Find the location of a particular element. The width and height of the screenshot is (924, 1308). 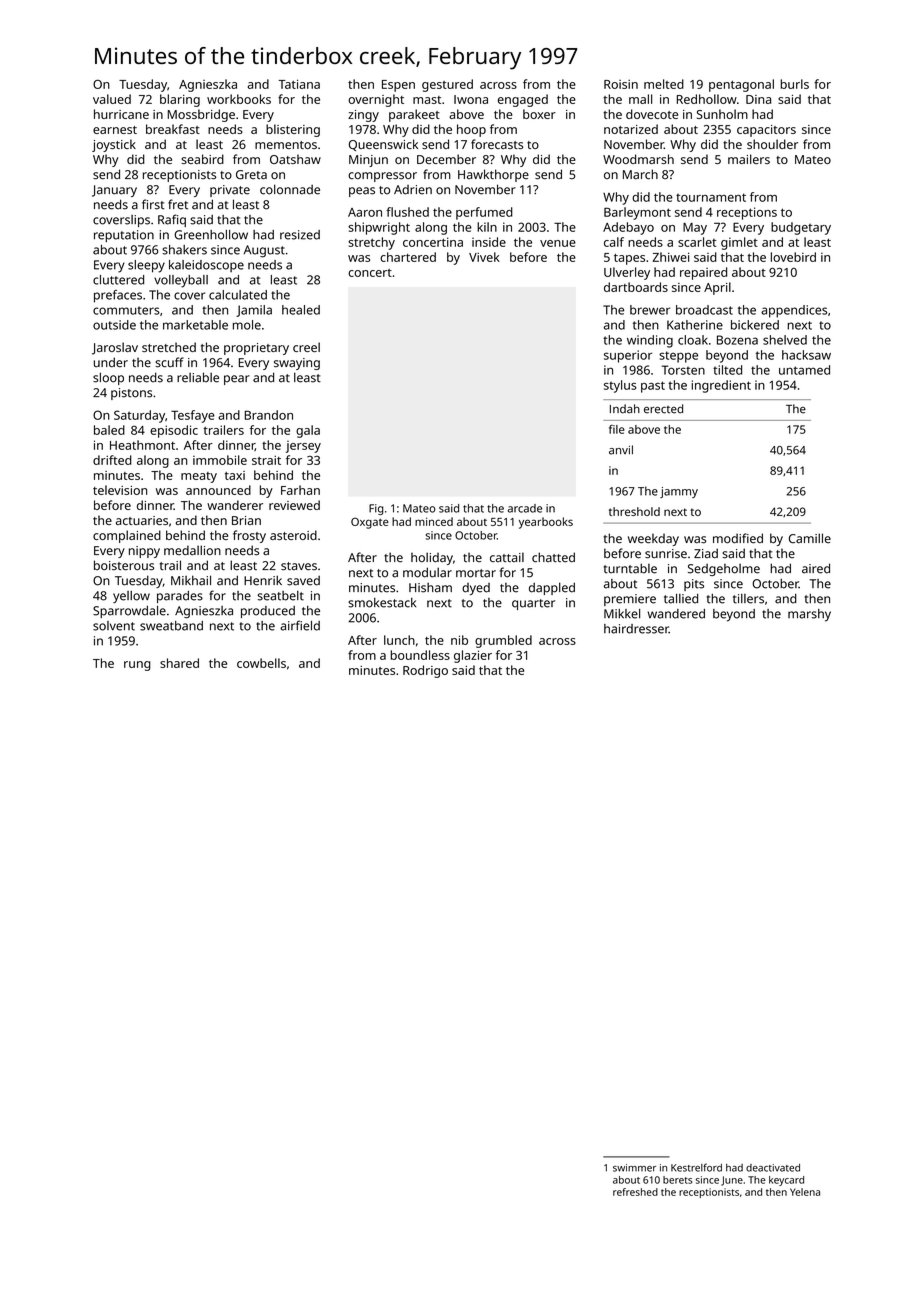

Rodrigo is located at coordinates (425, 671).
